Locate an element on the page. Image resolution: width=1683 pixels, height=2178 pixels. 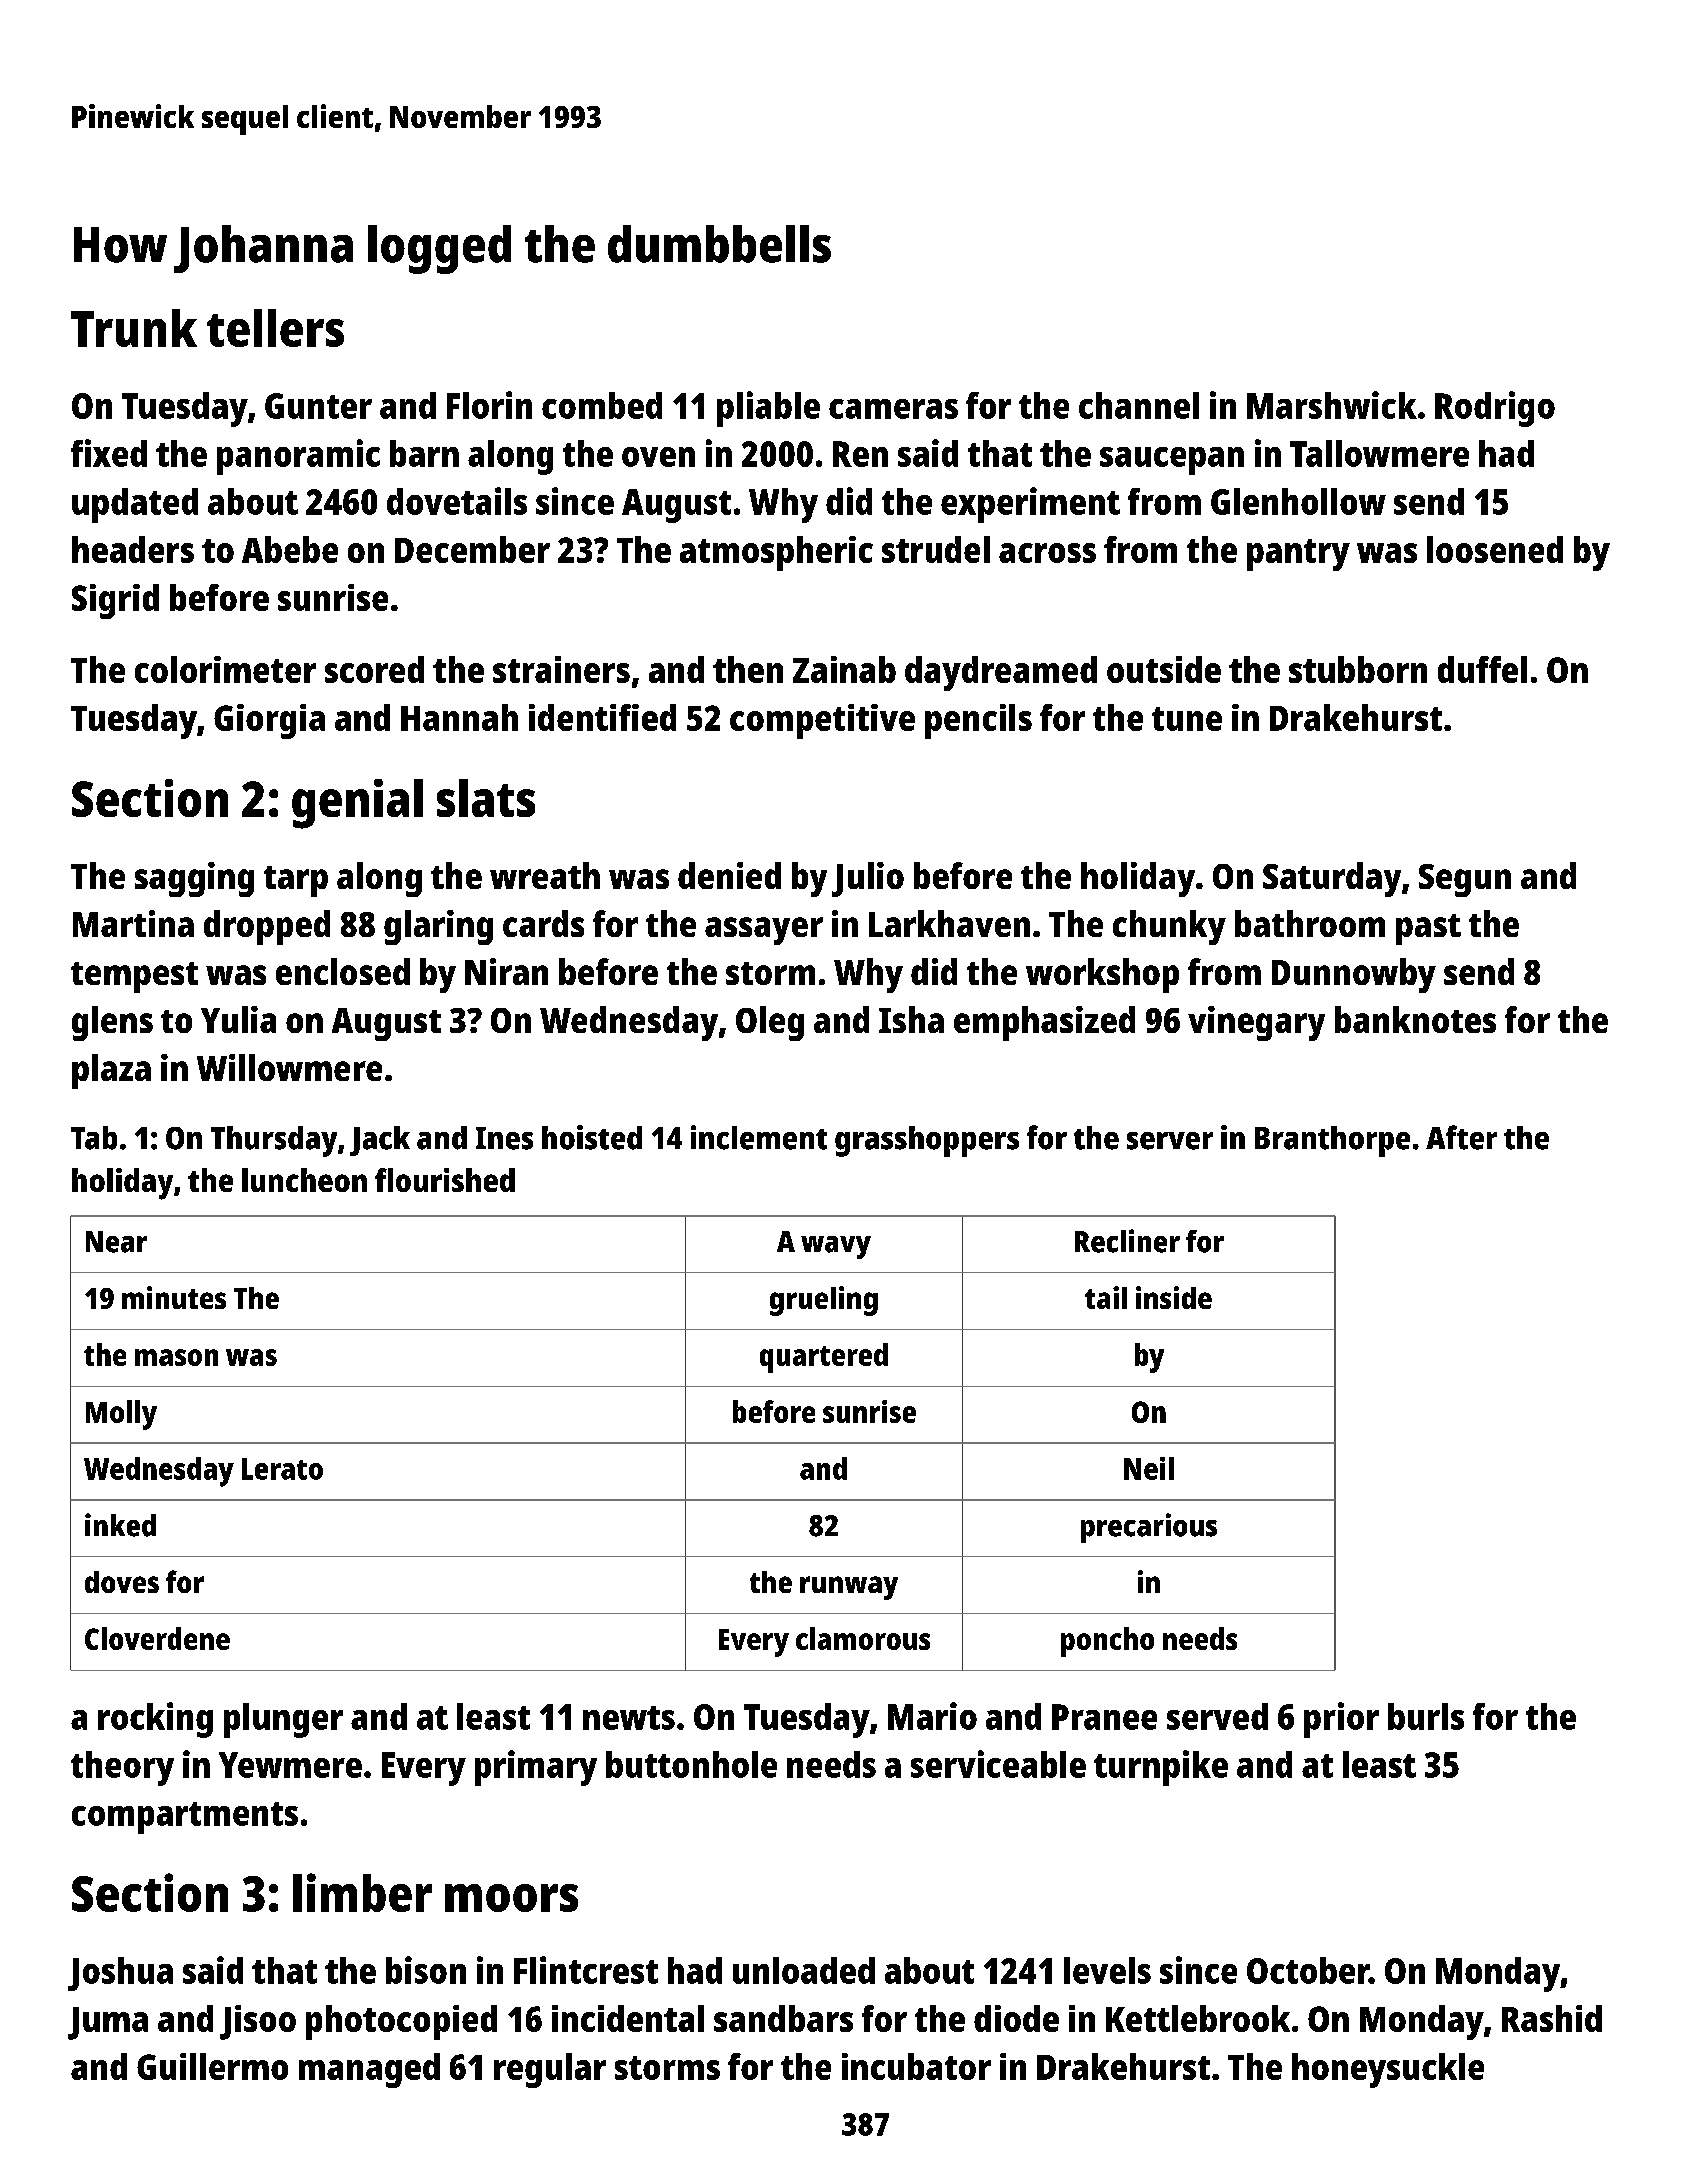
cameras is located at coordinates (893, 409).
